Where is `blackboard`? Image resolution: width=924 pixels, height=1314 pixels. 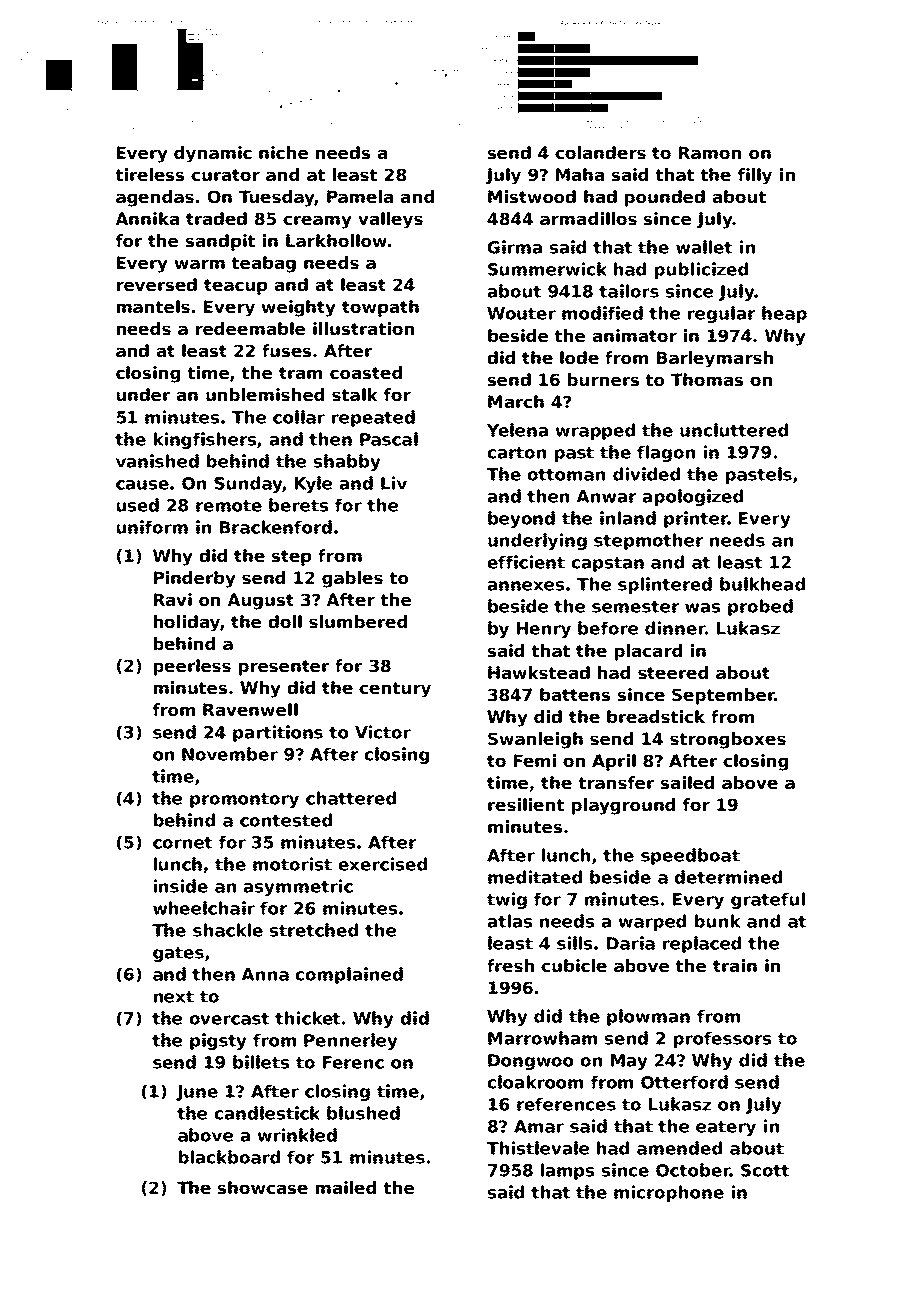 blackboard is located at coordinates (229, 1157).
